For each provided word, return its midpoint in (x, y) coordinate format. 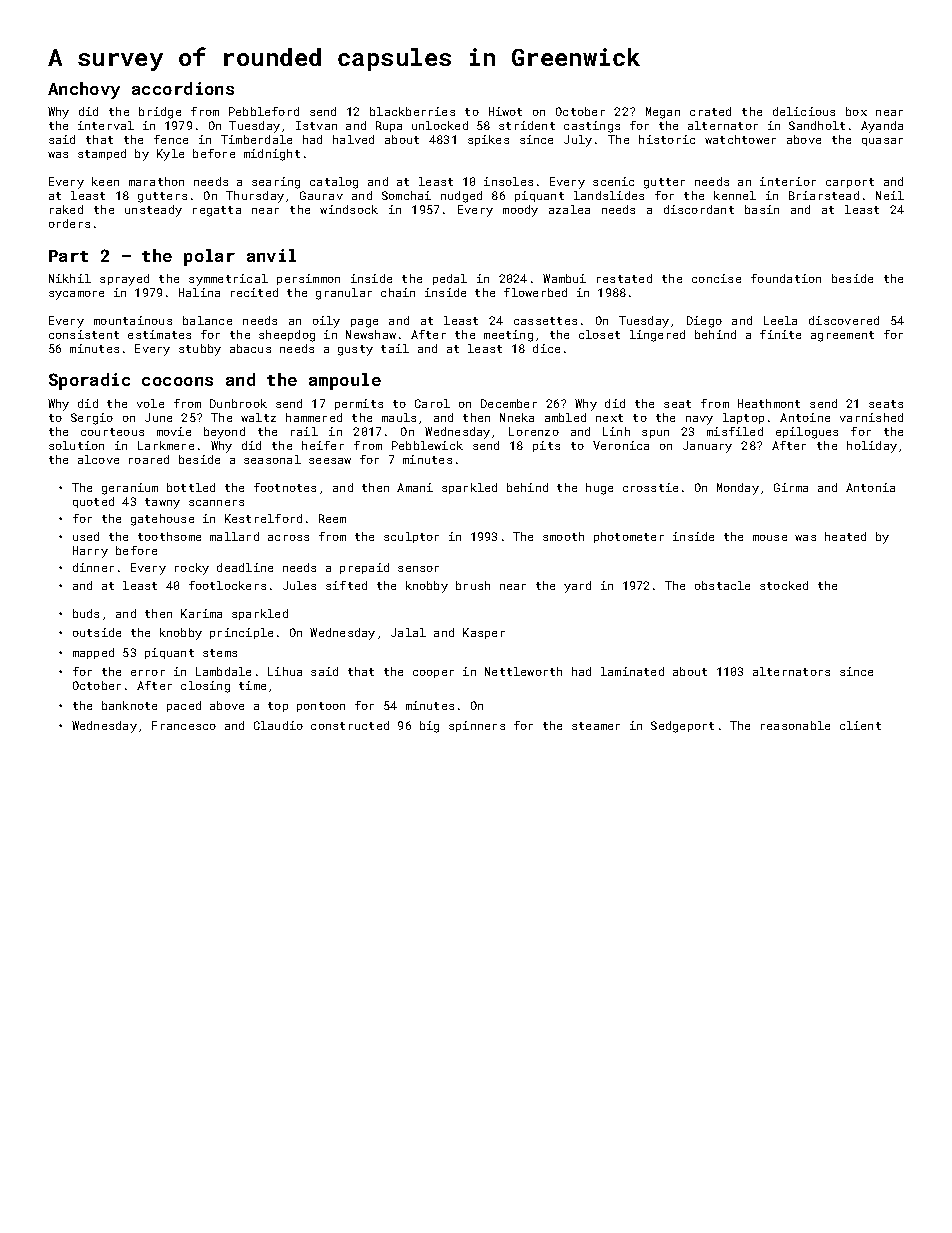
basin (762, 209)
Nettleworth (523, 671)
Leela (780, 320)
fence (171, 139)
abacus (250, 348)
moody (520, 211)
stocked (784, 585)
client (860, 725)
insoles (508, 181)
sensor (418, 569)
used (86, 536)
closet (599, 334)
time (252, 685)
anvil (271, 255)
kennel (735, 195)
